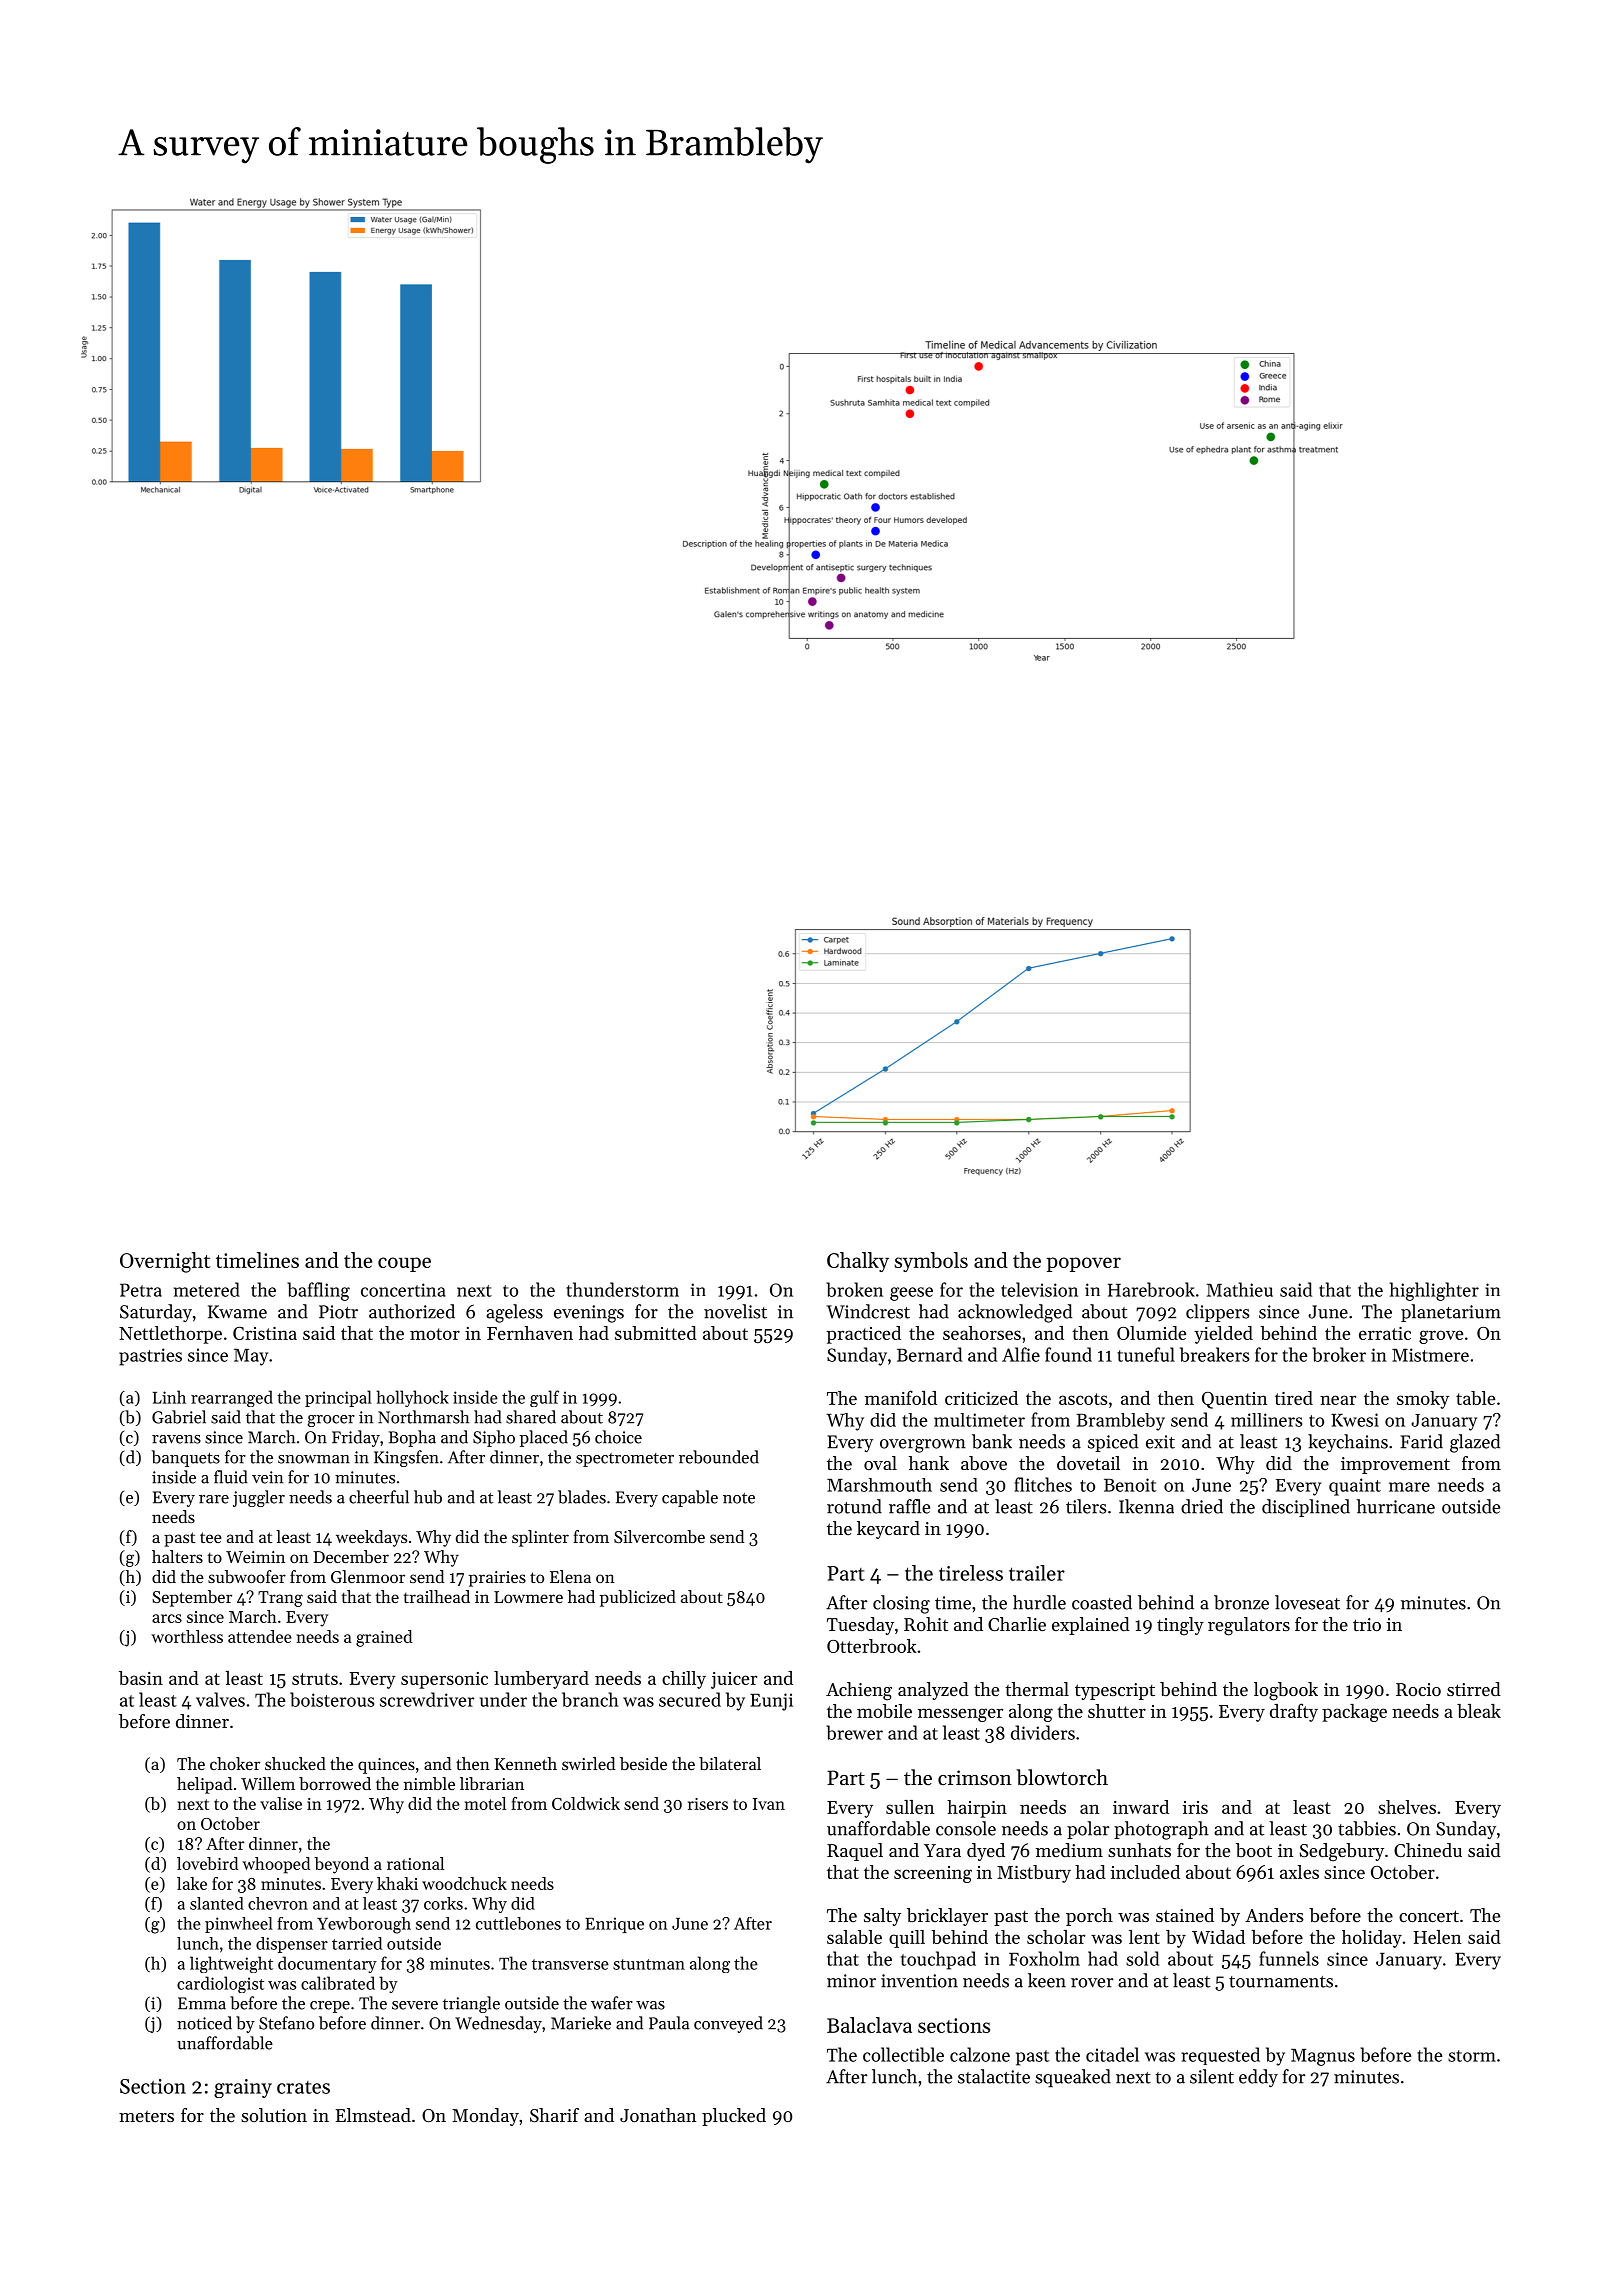 This document has height=2292, width=1620. I want to click on popover, so click(1084, 1264).
